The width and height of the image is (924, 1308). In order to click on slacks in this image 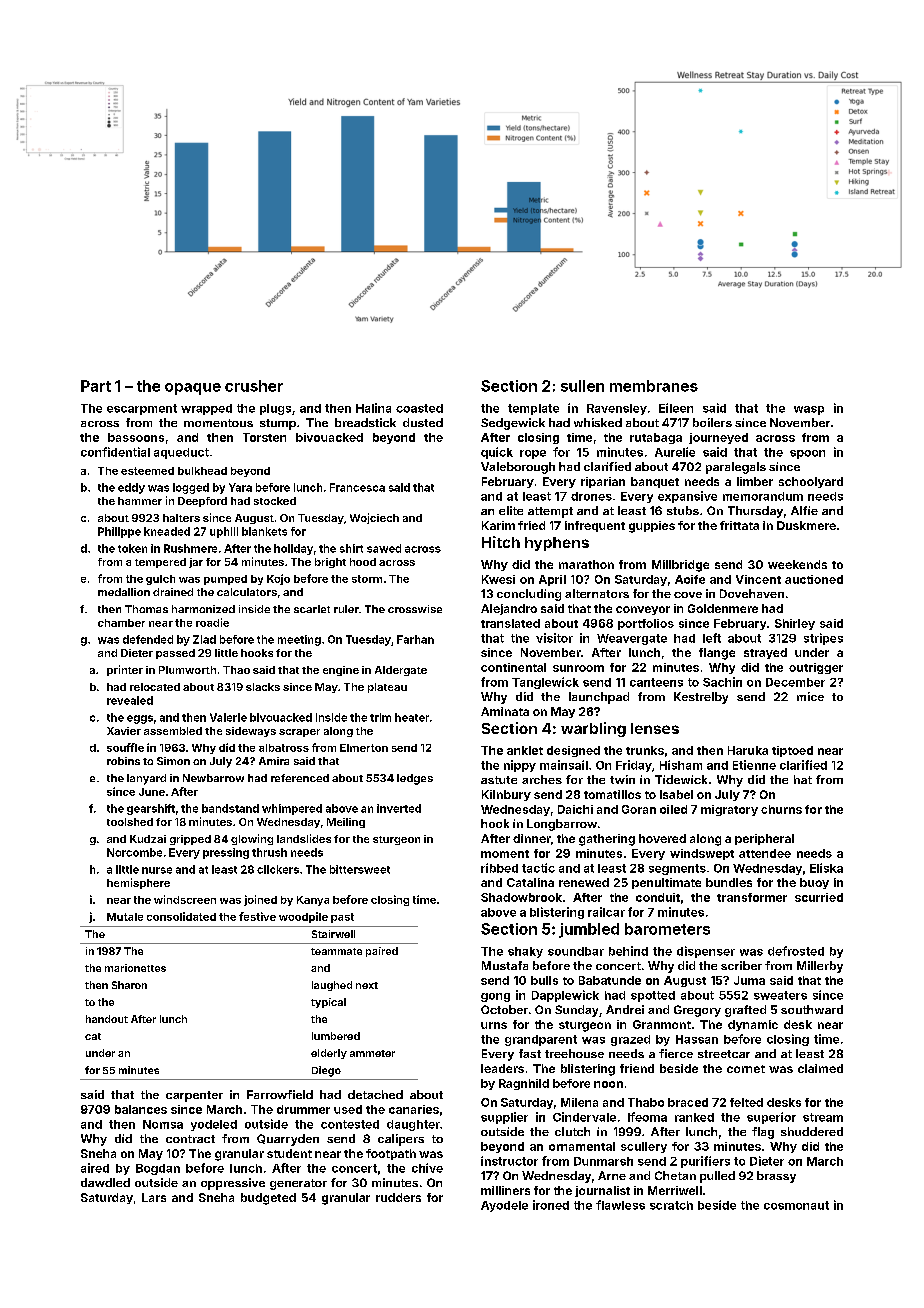, I will do `click(263, 687)`.
